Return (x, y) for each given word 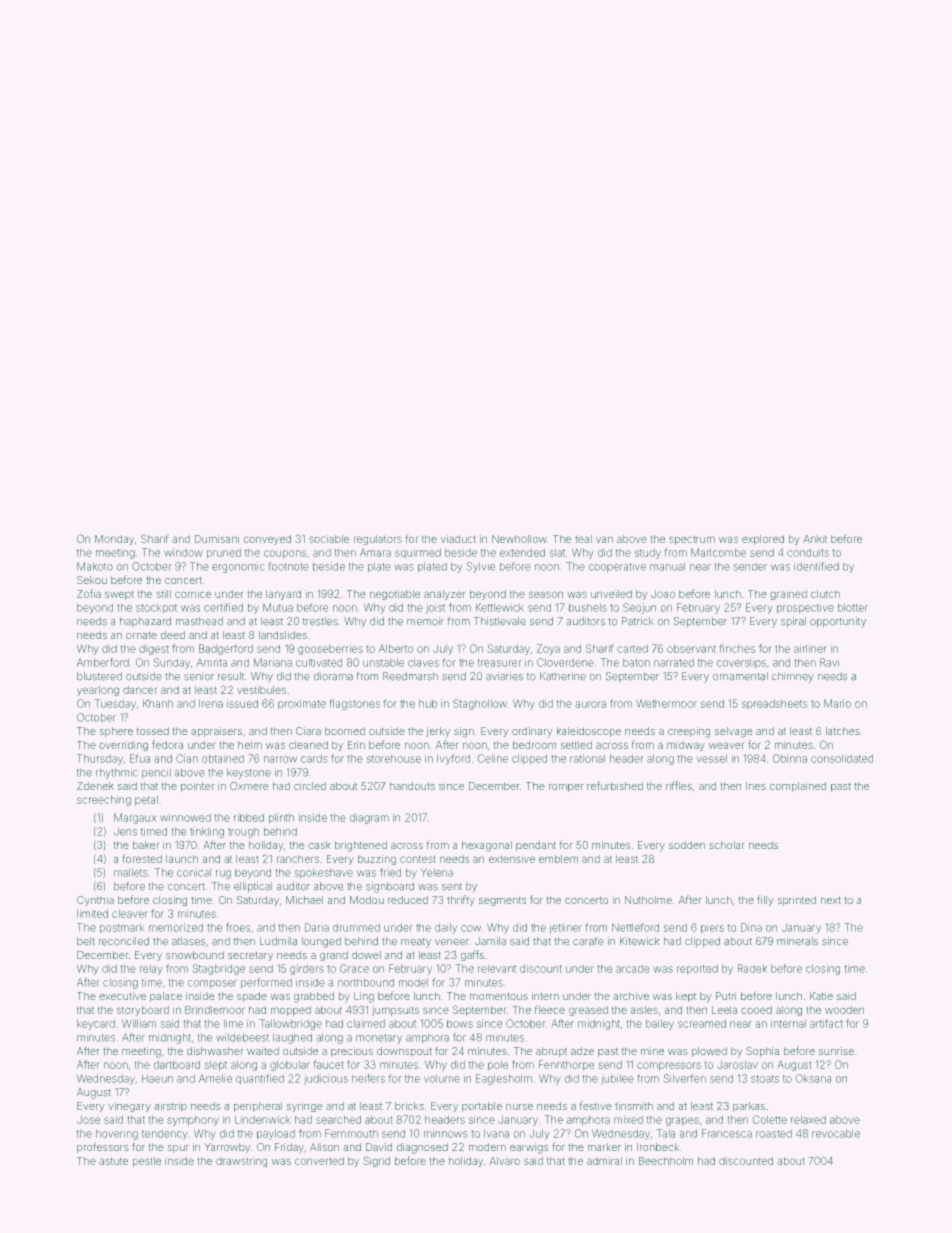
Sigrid (377, 1162)
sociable (329, 539)
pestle (147, 1162)
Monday (114, 540)
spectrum (692, 540)
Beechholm (666, 1161)
